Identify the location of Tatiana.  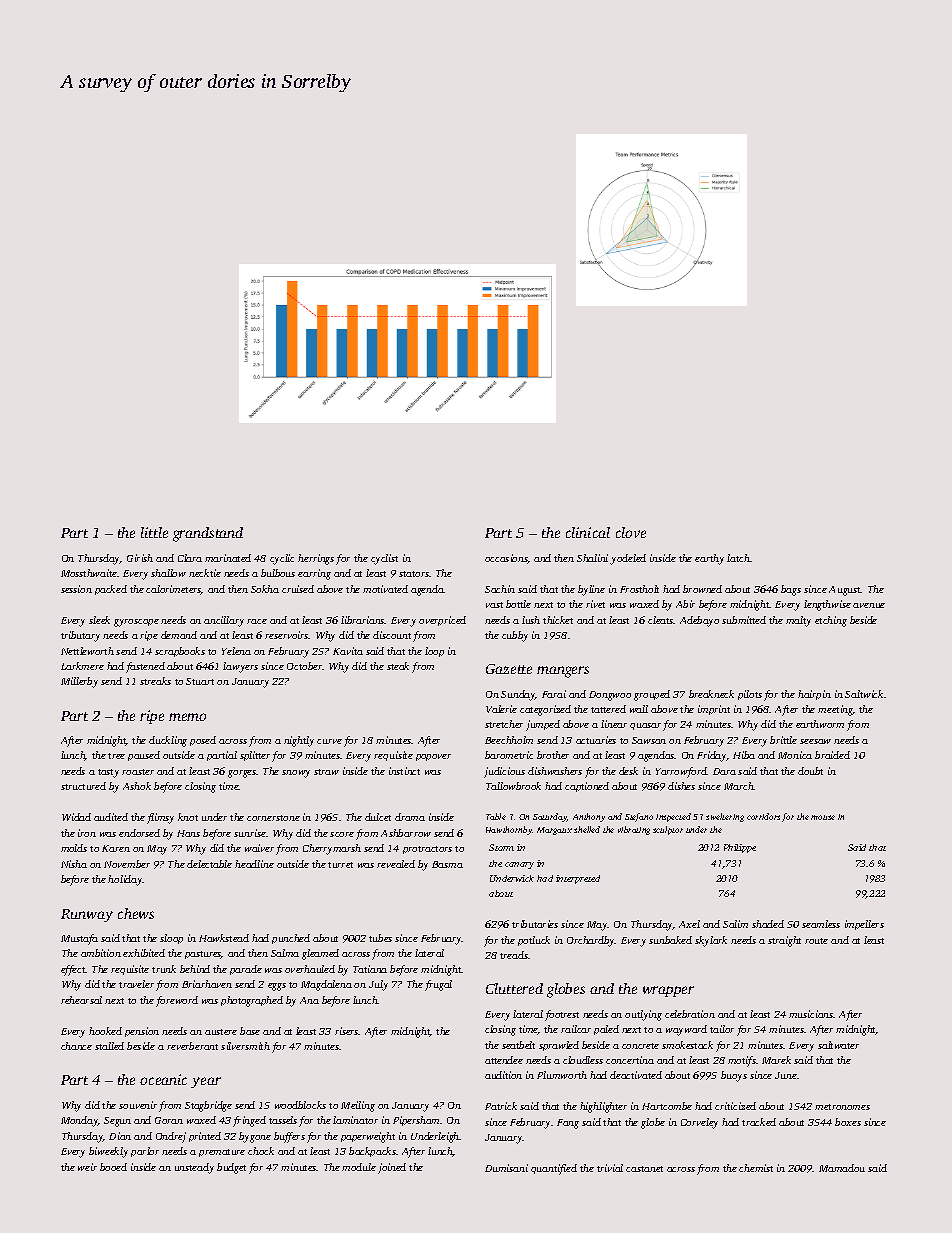
(370, 969).
